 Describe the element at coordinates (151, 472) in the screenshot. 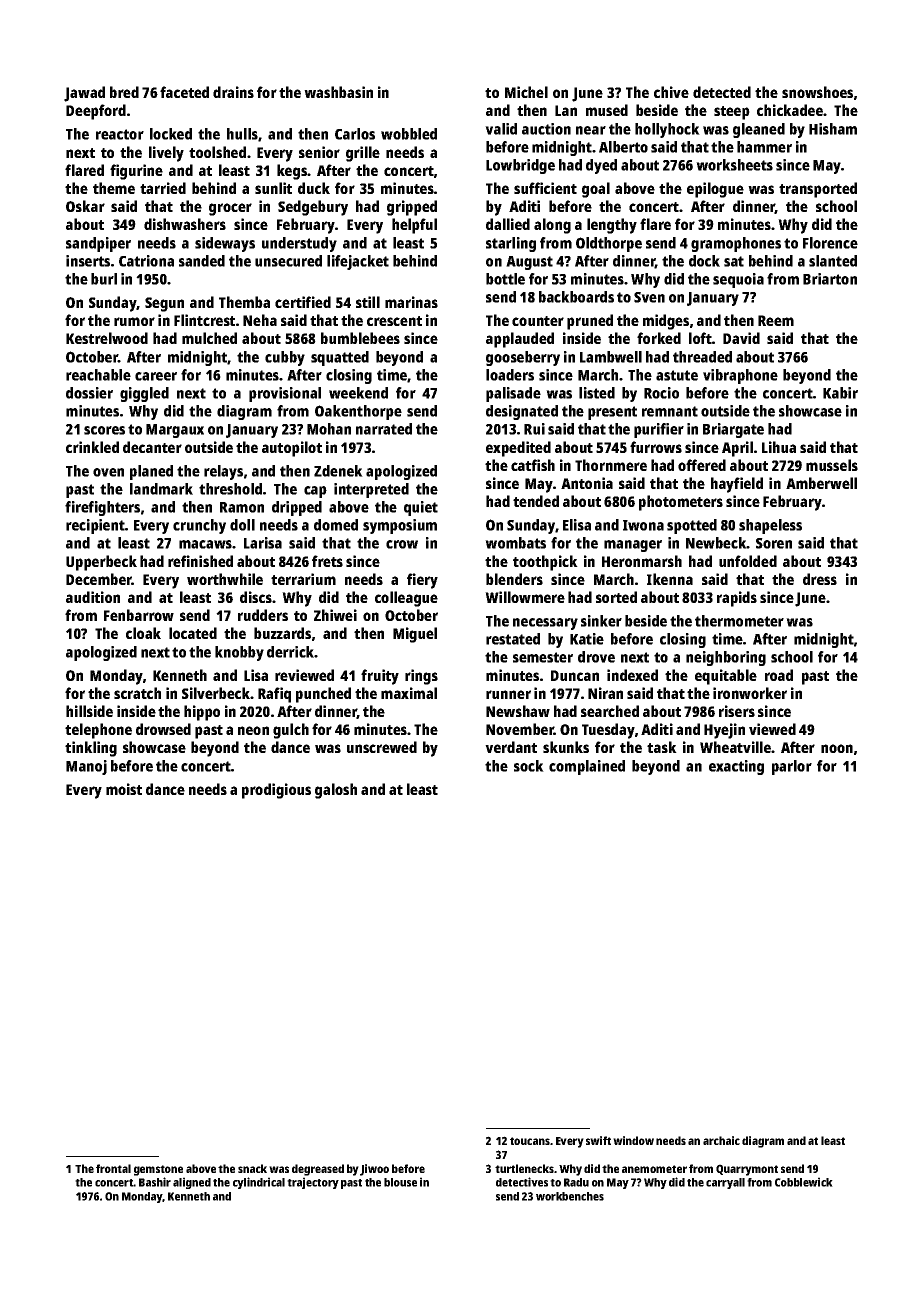

I see `planed` at that location.
